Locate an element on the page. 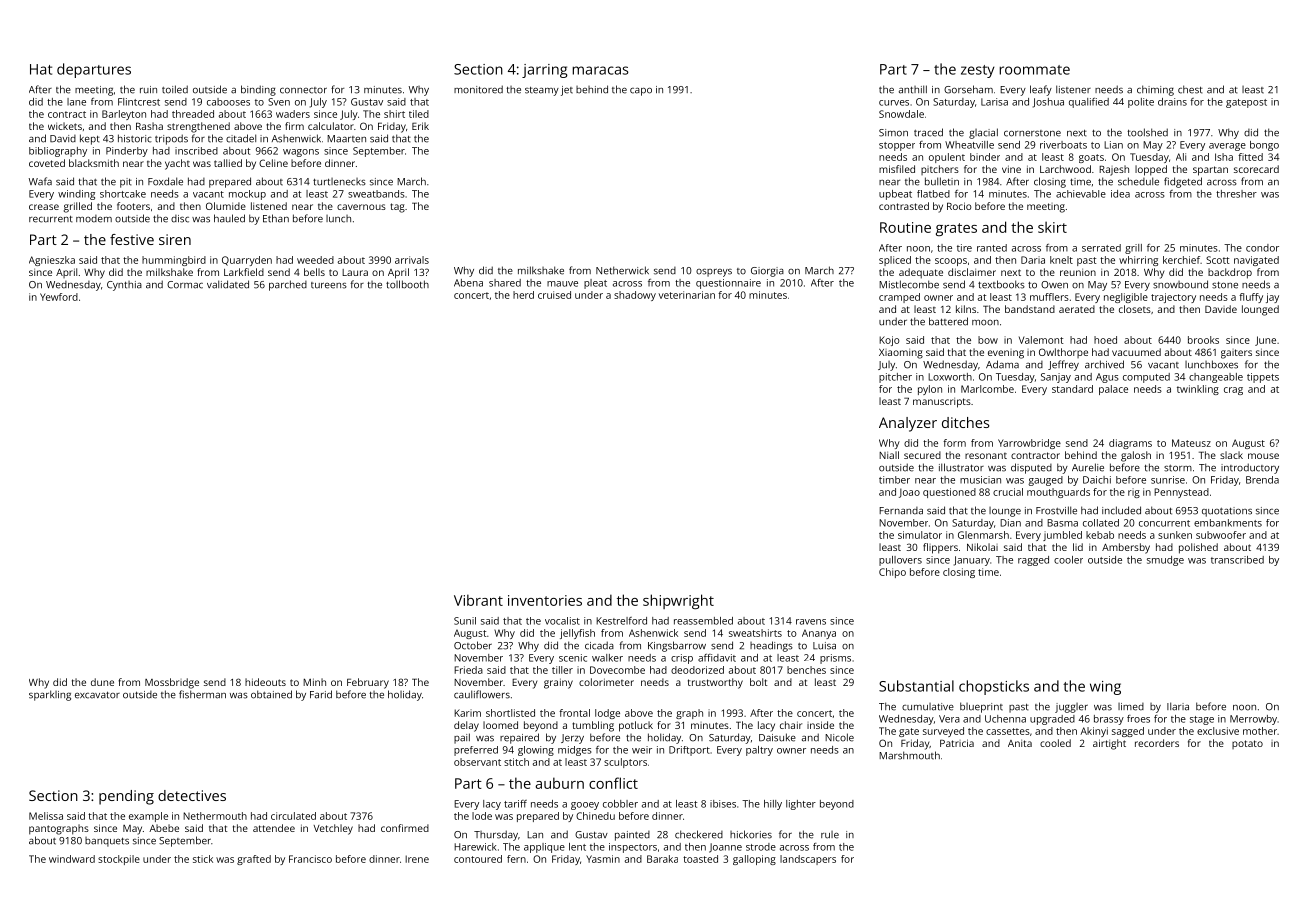  Vibrant is located at coordinates (478, 600).
